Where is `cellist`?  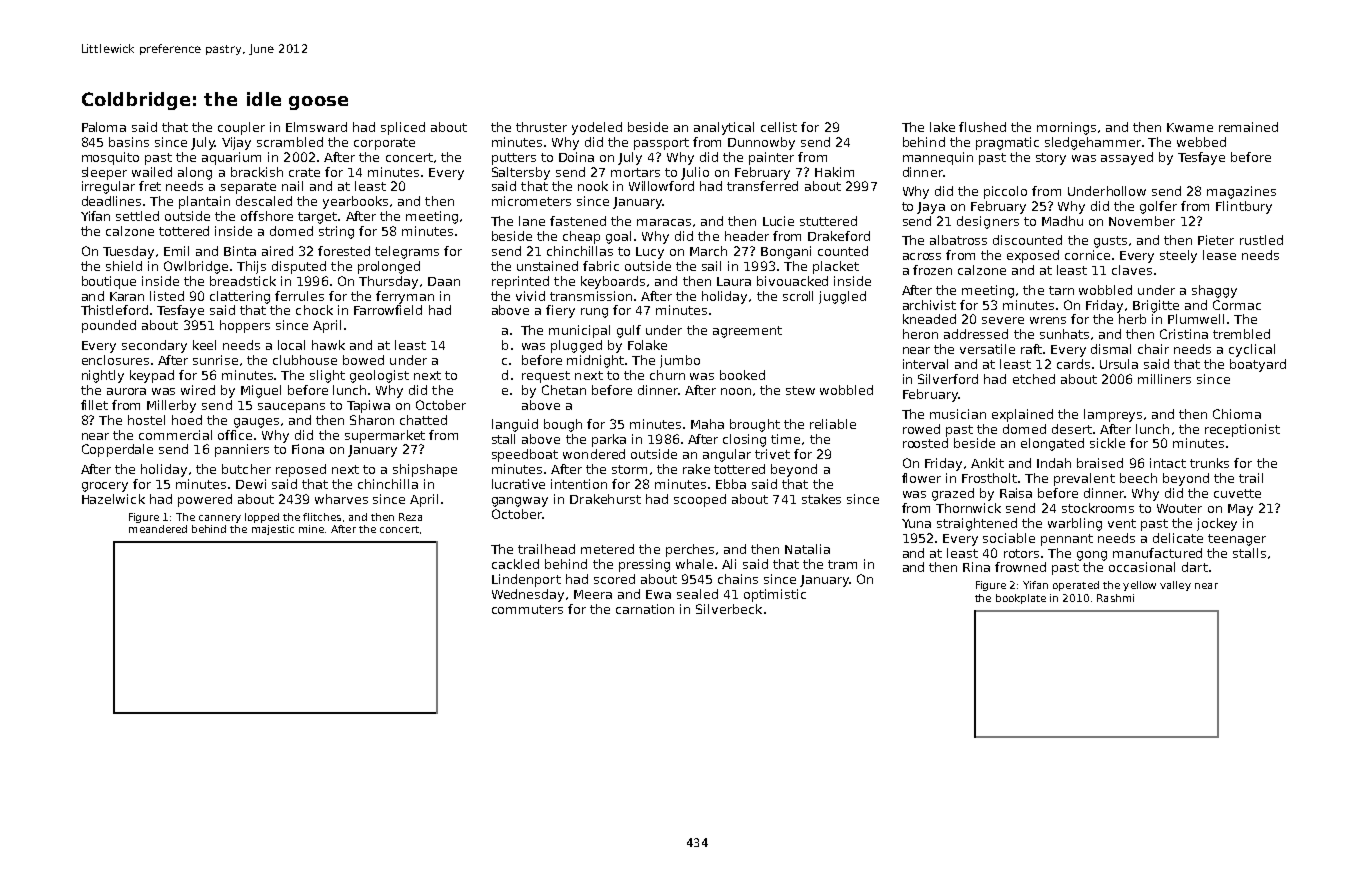 cellist is located at coordinates (779, 127).
